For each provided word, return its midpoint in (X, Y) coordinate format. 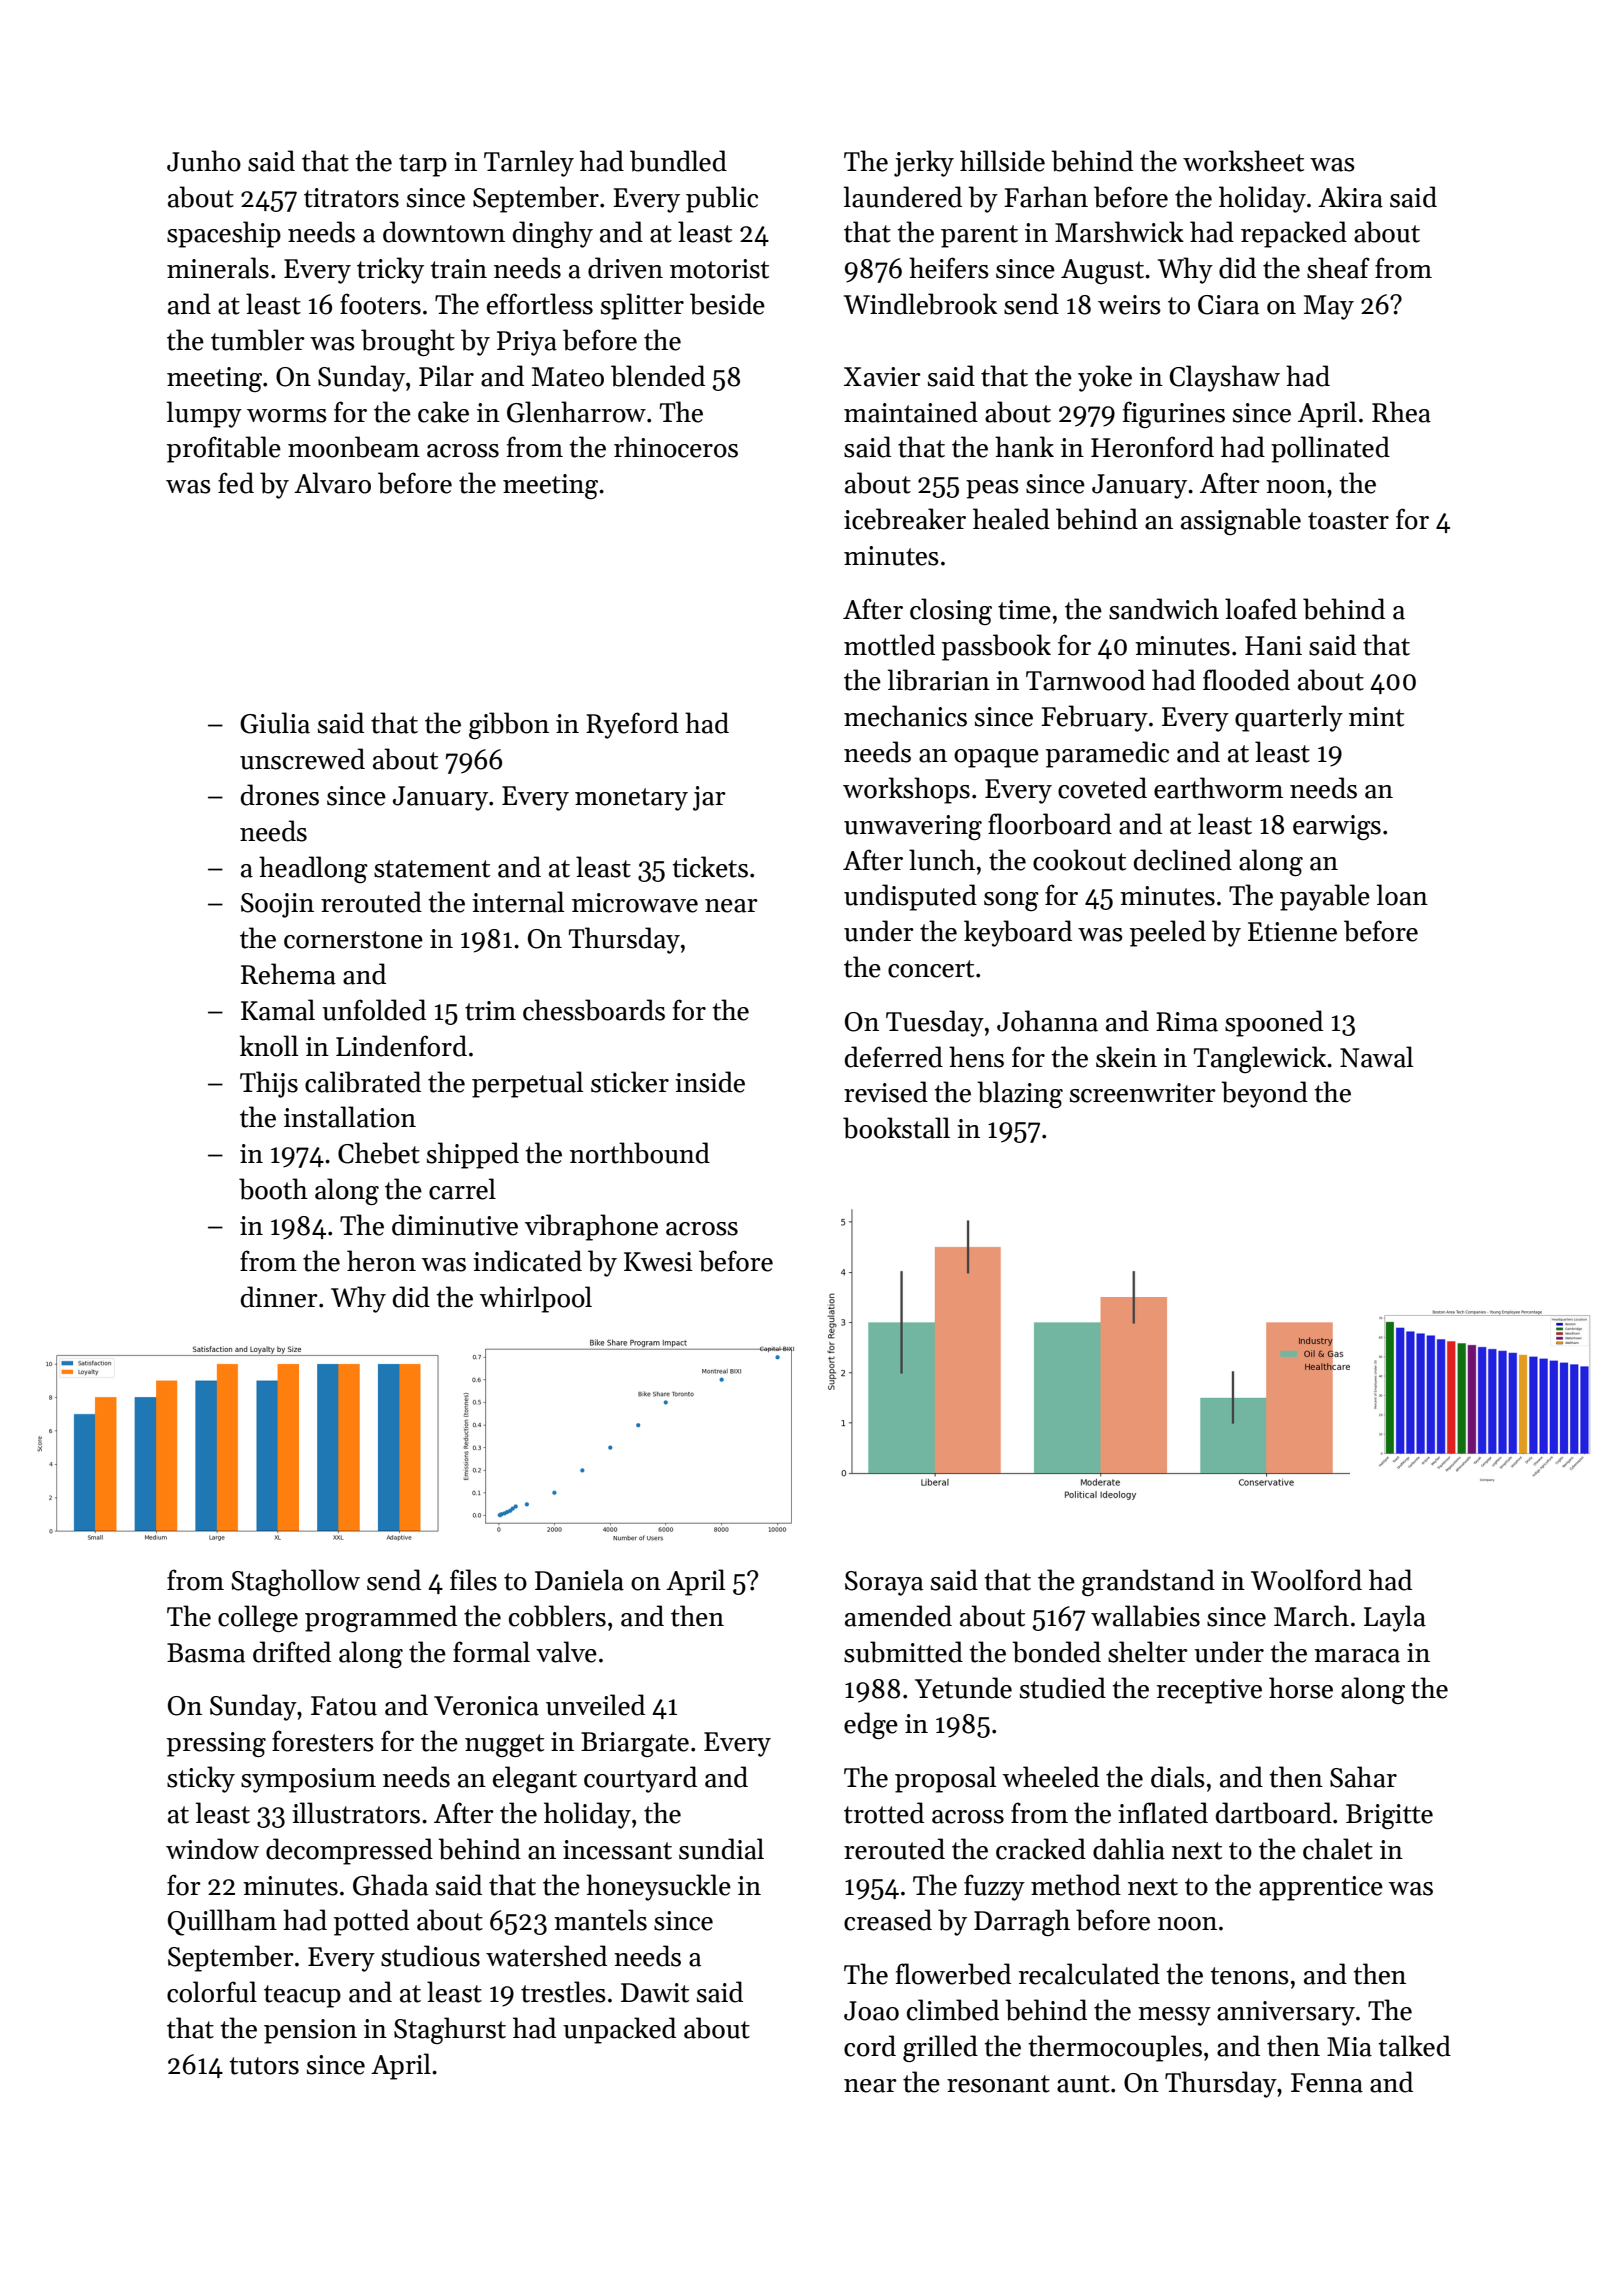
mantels (600, 1920)
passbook (996, 647)
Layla (1395, 1618)
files (473, 1580)
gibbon (509, 725)
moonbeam (354, 447)
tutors (264, 2066)
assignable (1241, 521)
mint (1376, 717)
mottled (889, 645)
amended (898, 1616)
